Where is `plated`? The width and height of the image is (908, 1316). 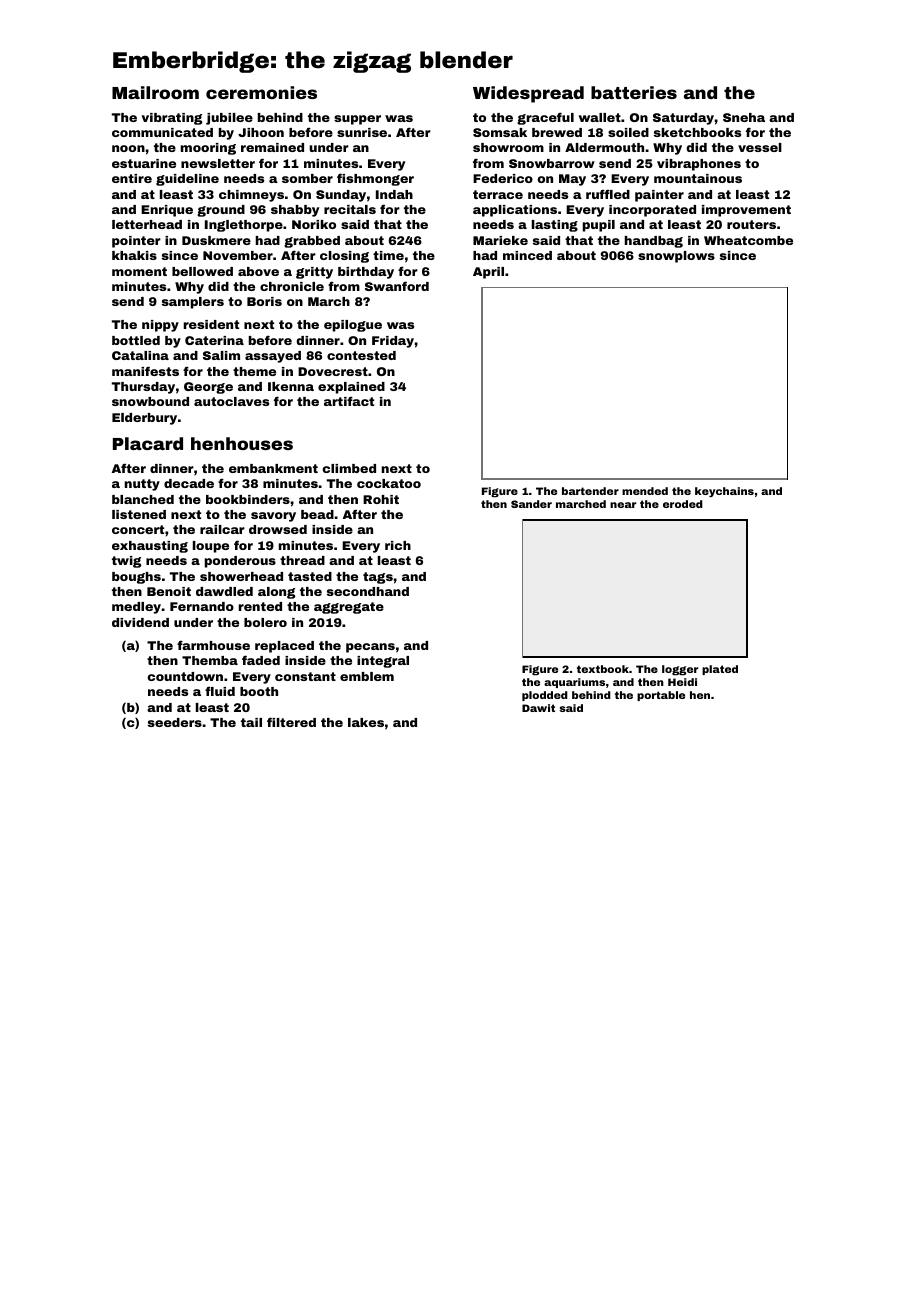 plated is located at coordinates (720, 670).
